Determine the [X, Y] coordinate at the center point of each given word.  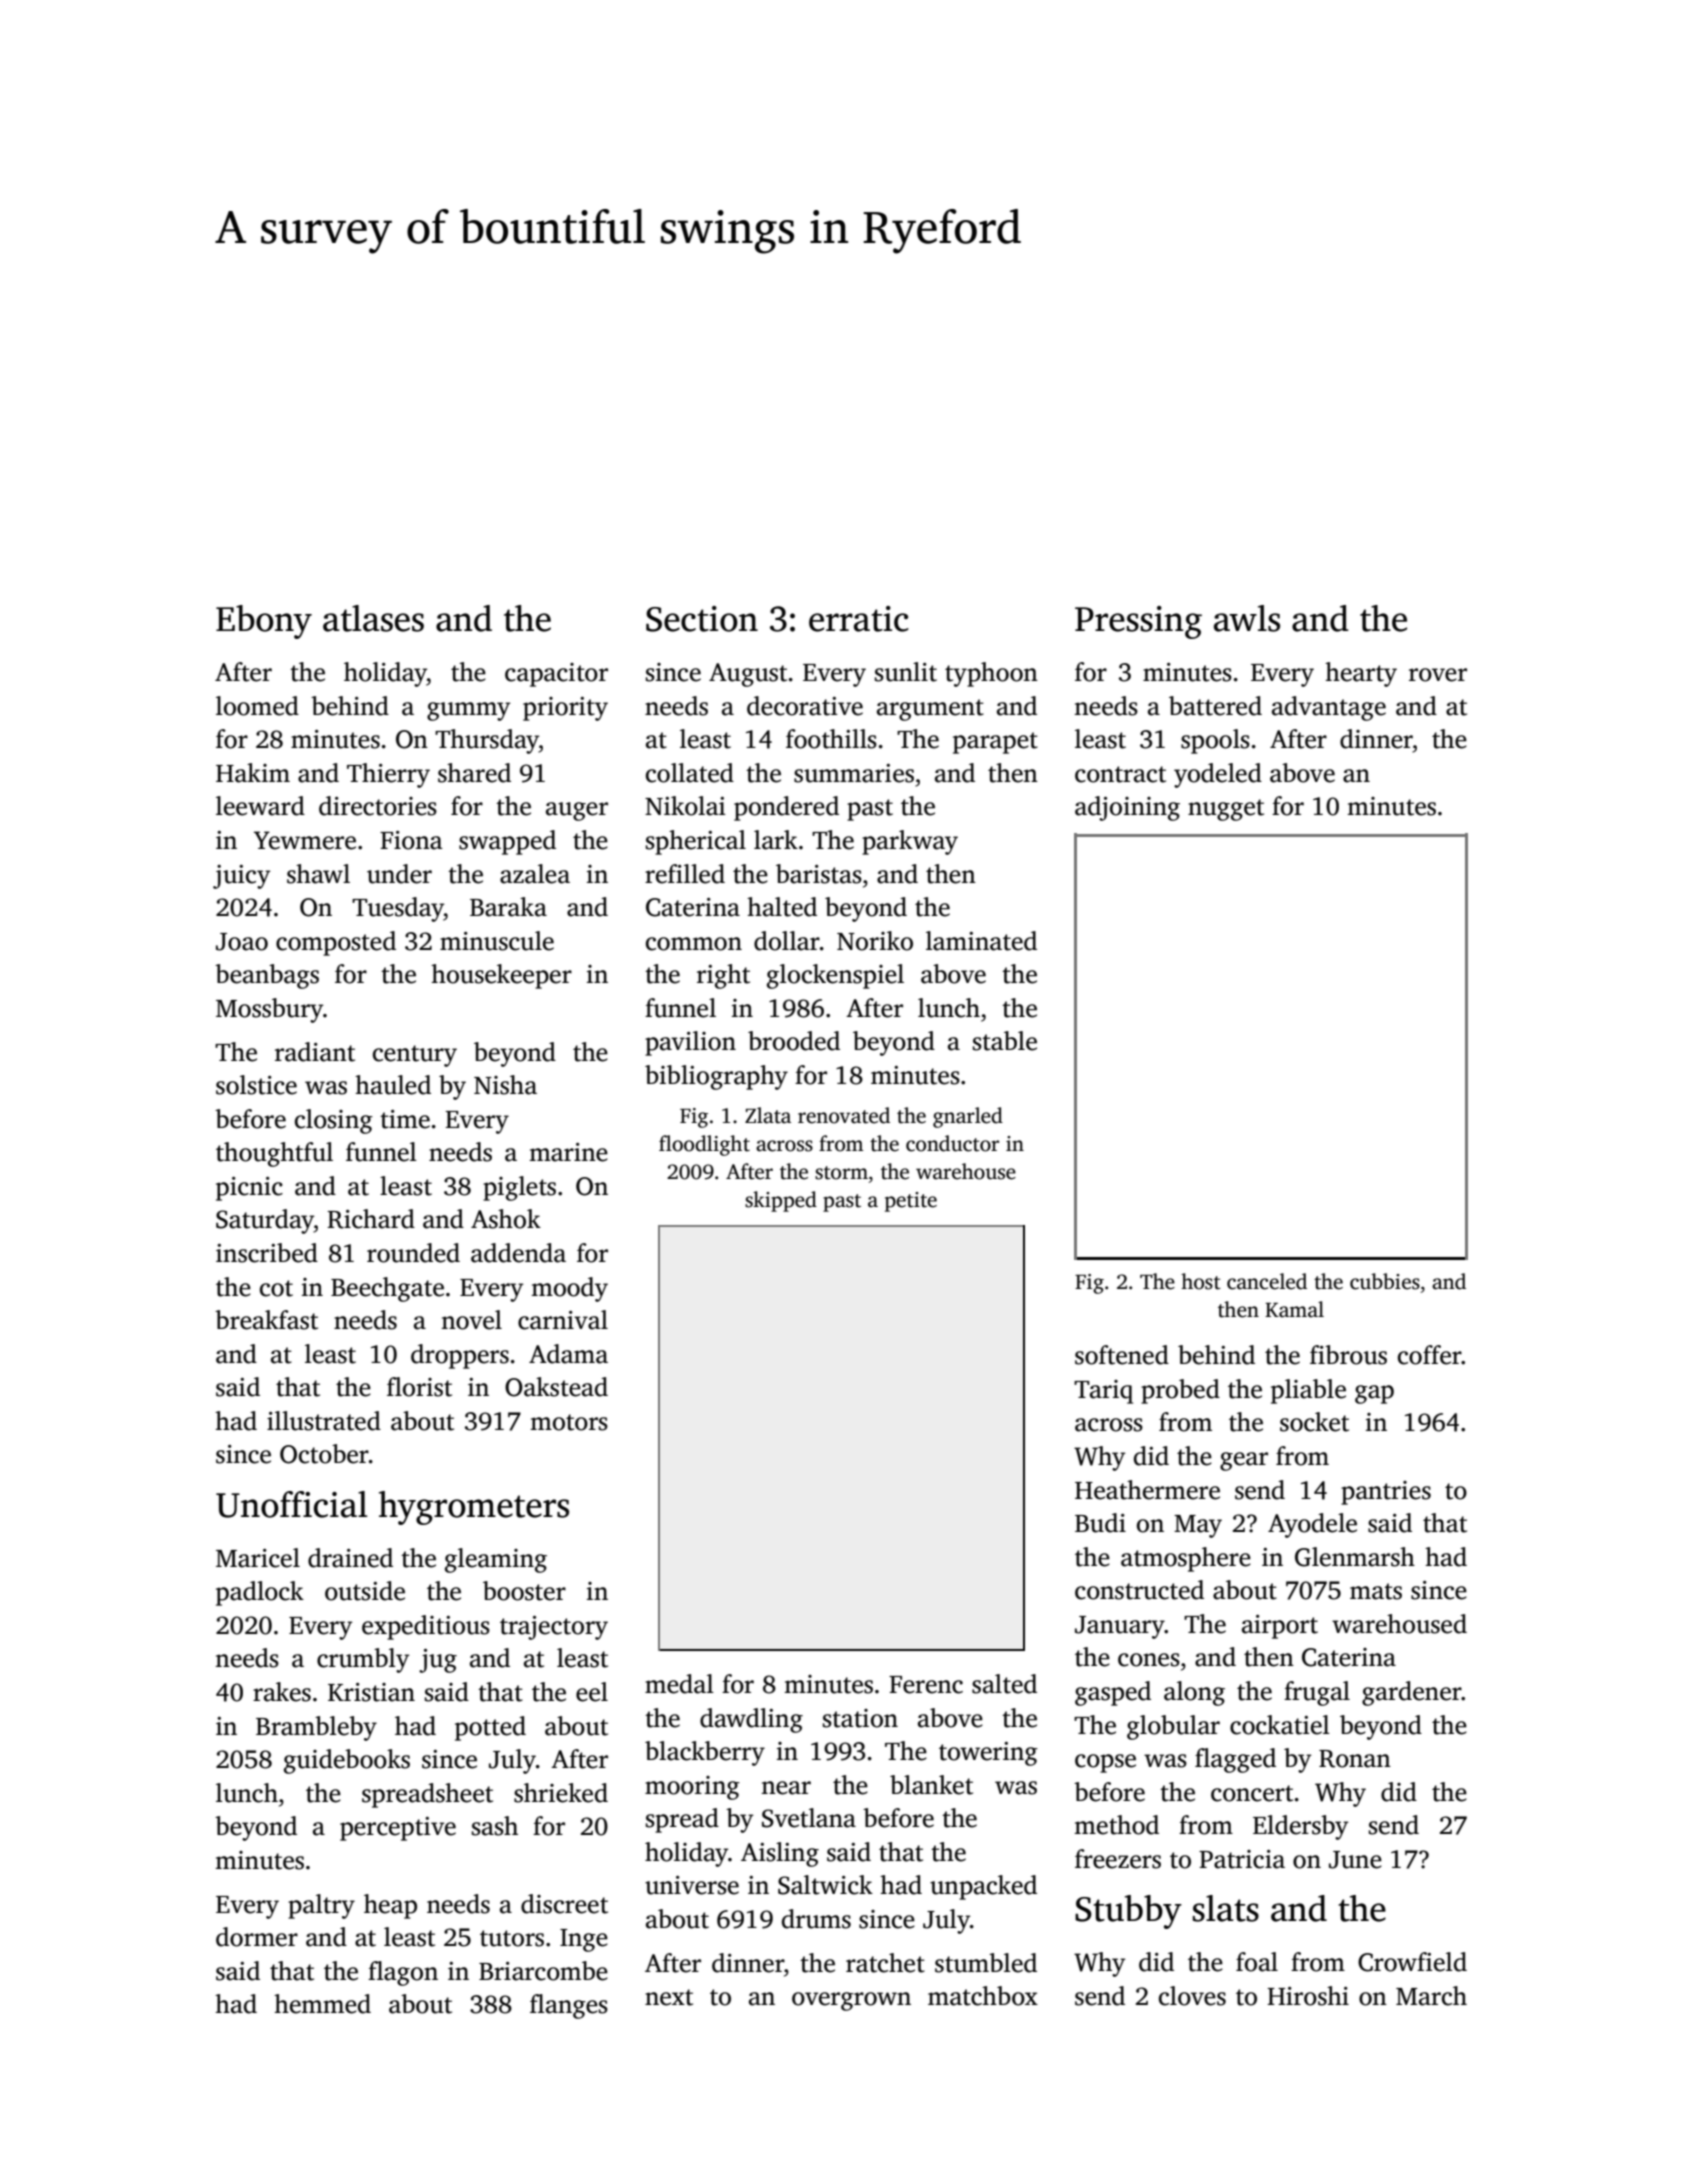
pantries [1386, 1493]
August [748, 675]
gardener [1412, 1693]
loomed [257, 706]
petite [911, 1202]
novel [471, 1320]
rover [1438, 675]
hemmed [322, 2004]
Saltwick [825, 1885]
